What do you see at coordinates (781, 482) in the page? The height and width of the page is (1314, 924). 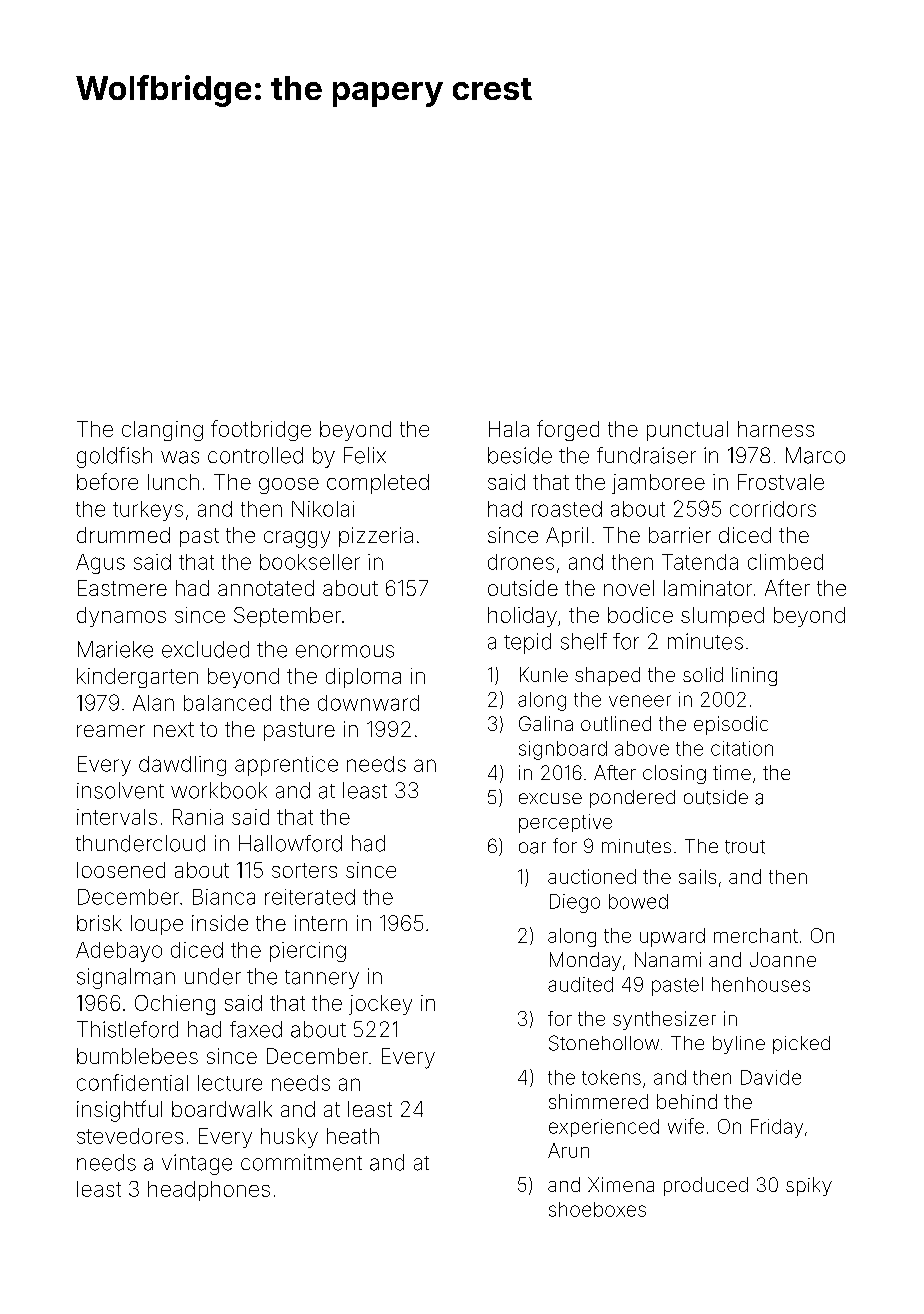 I see `Frostvale` at bounding box center [781, 482].
